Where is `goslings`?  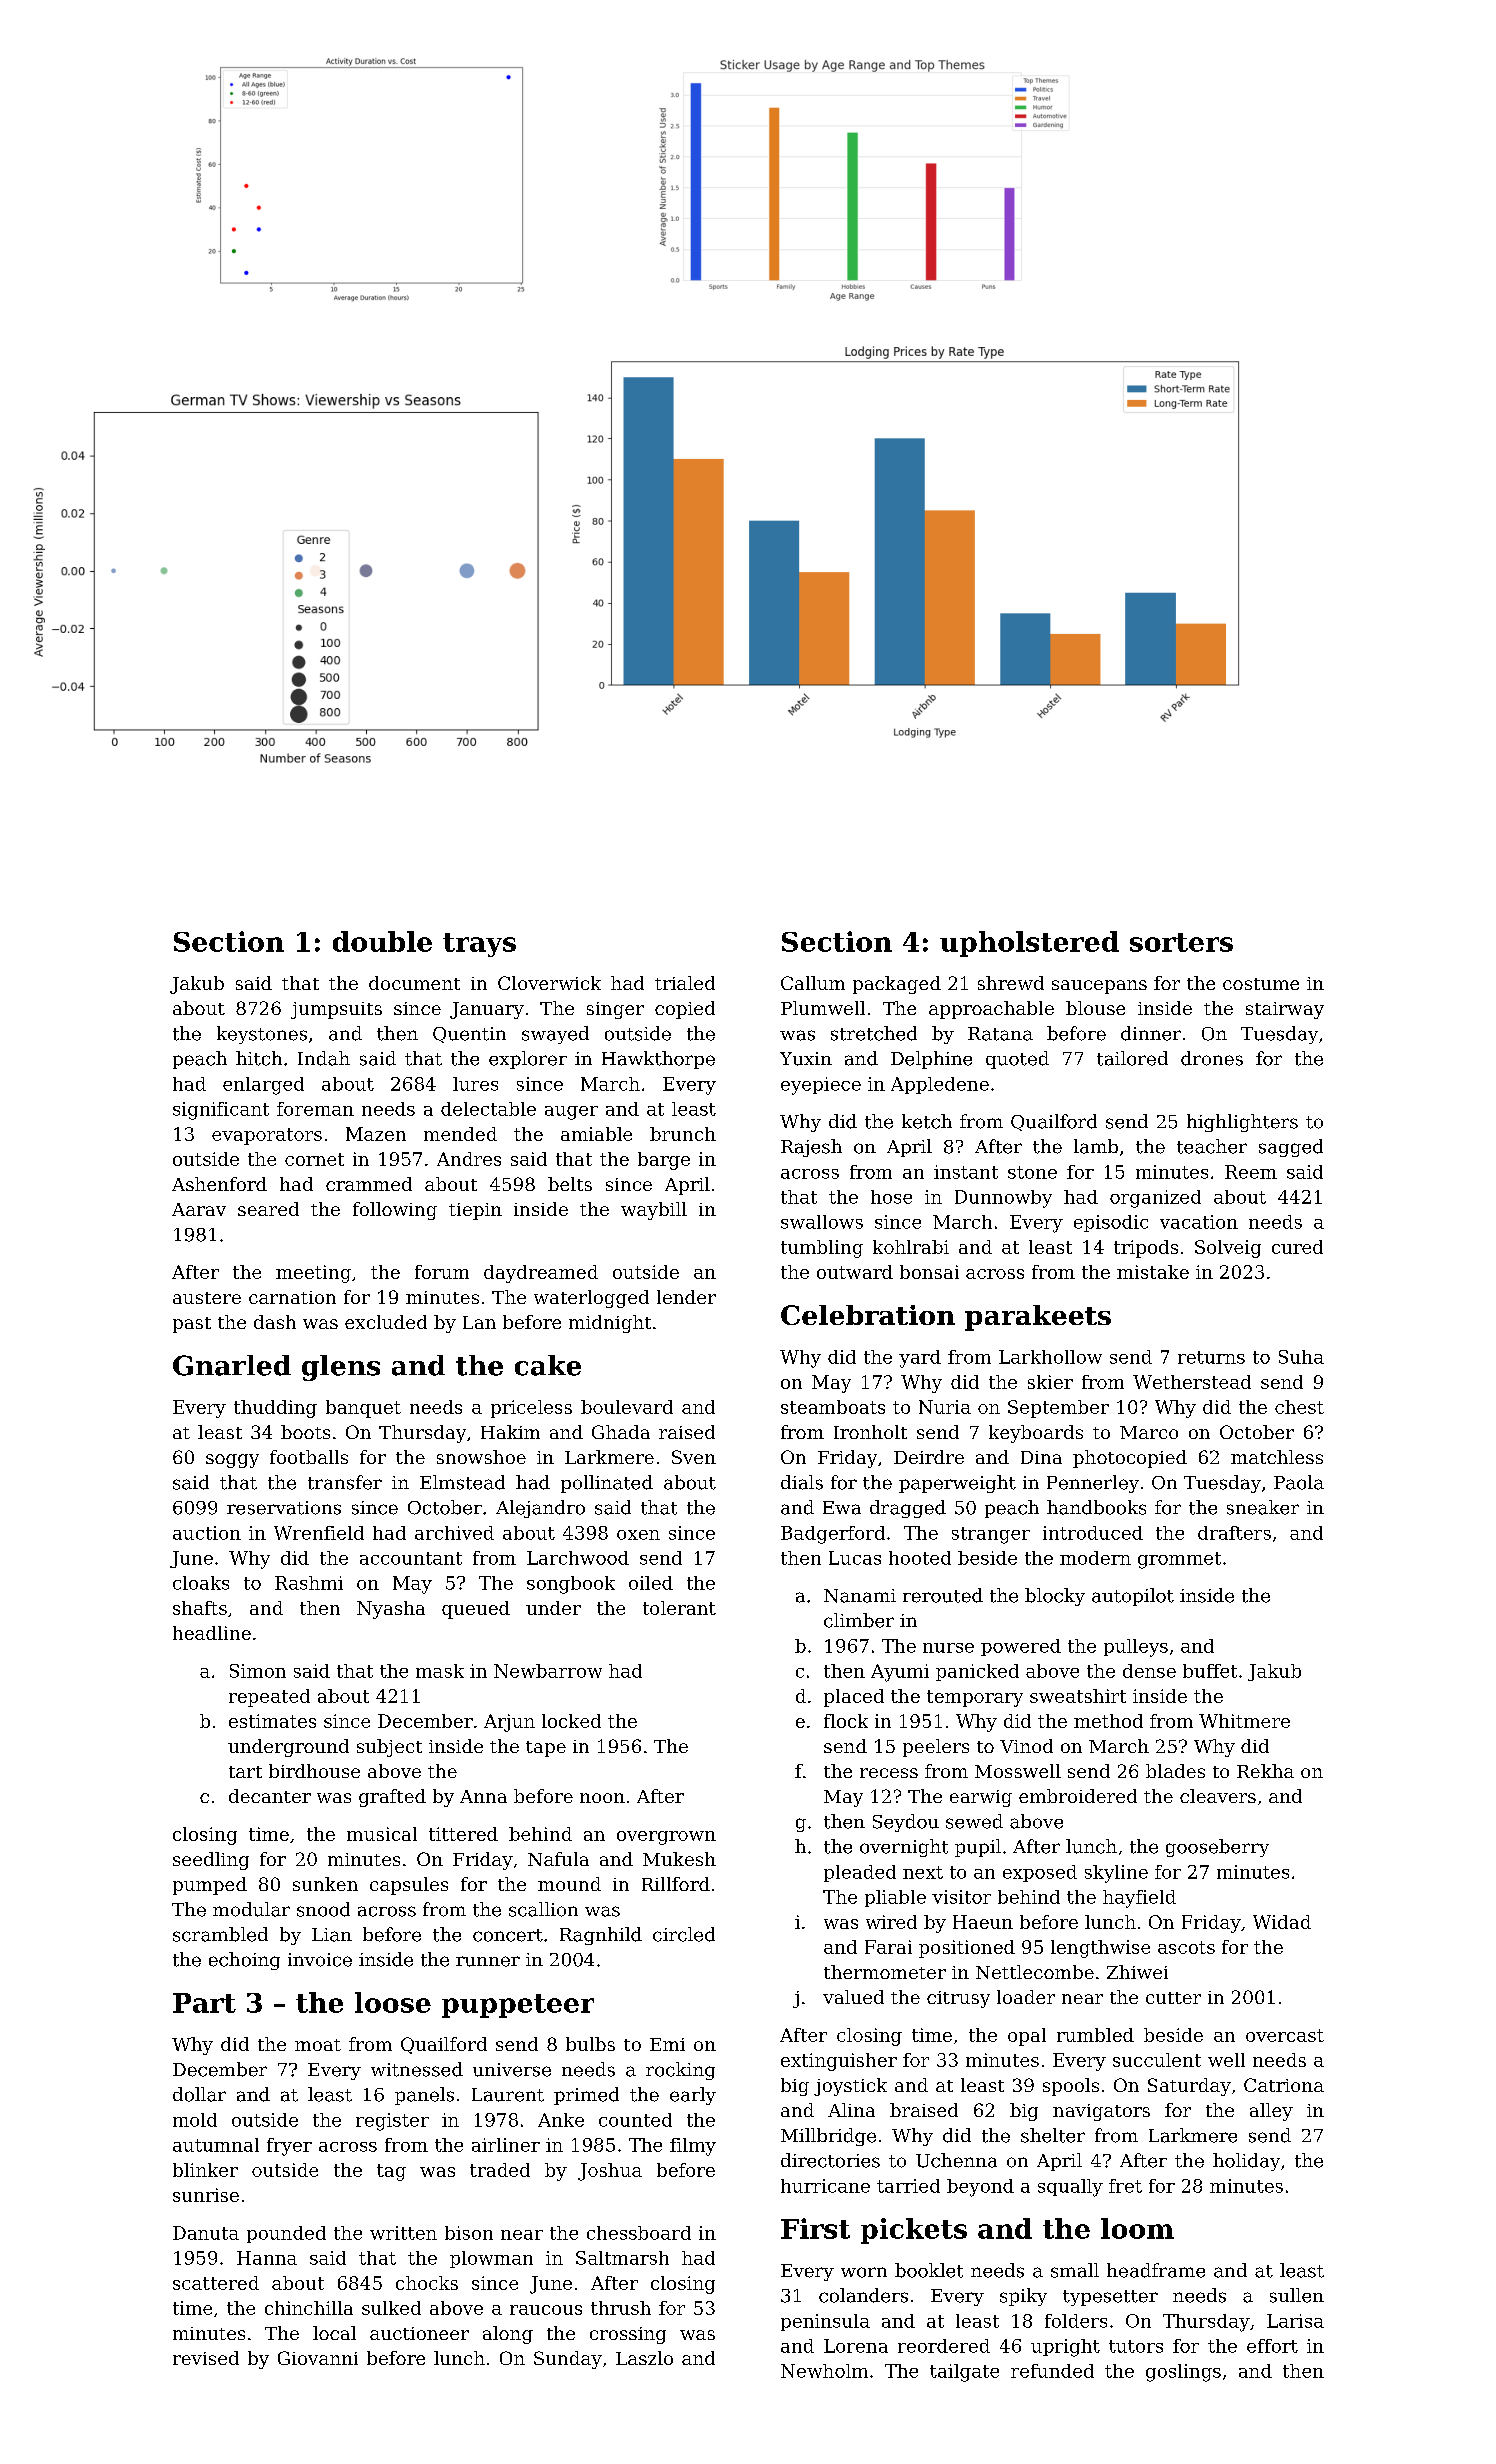
goslings is located at coordinates (1183, 2373).
